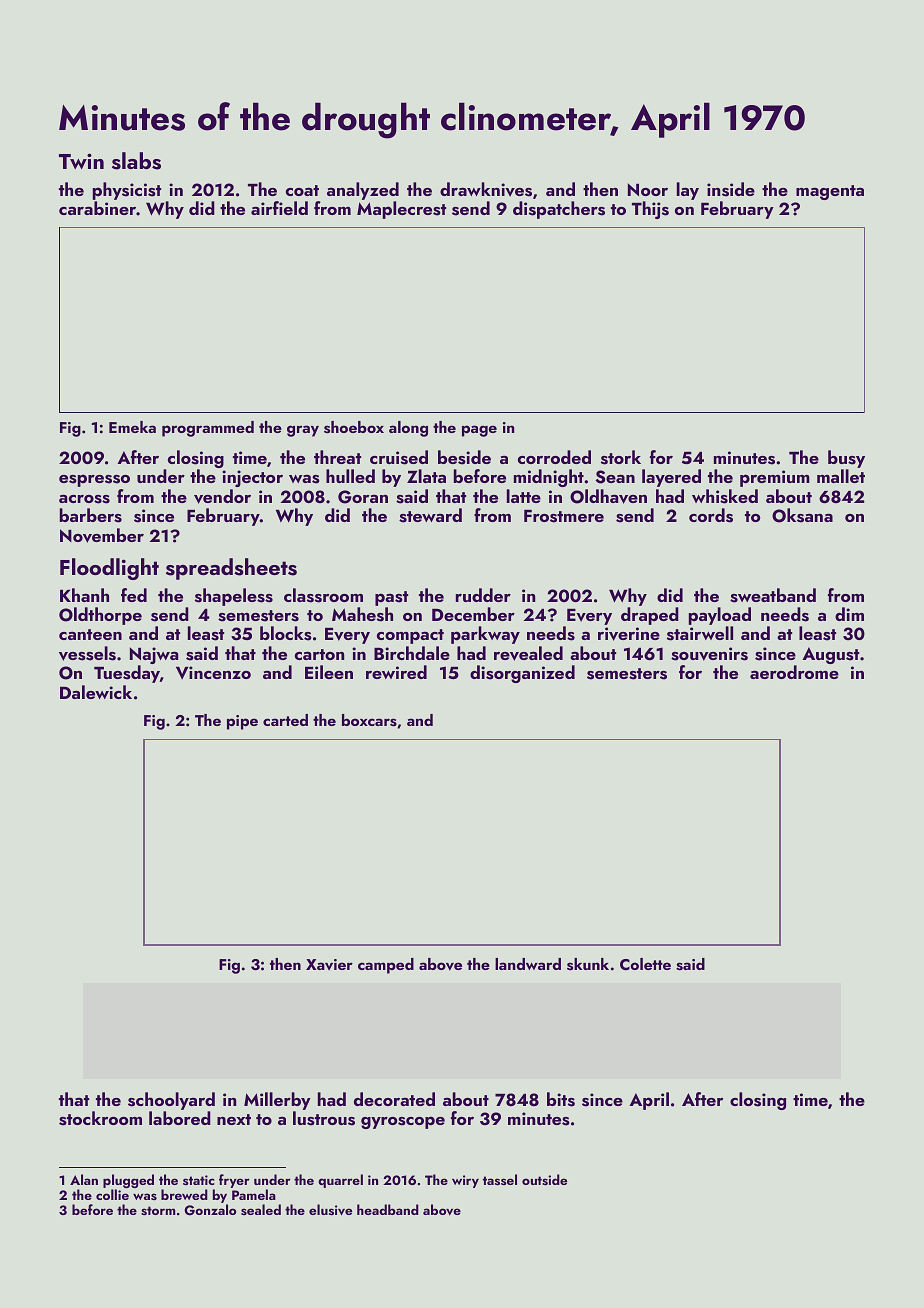  Describe the element at coordinates (386, 966) in the screenshot. I see `camped` at that location.
